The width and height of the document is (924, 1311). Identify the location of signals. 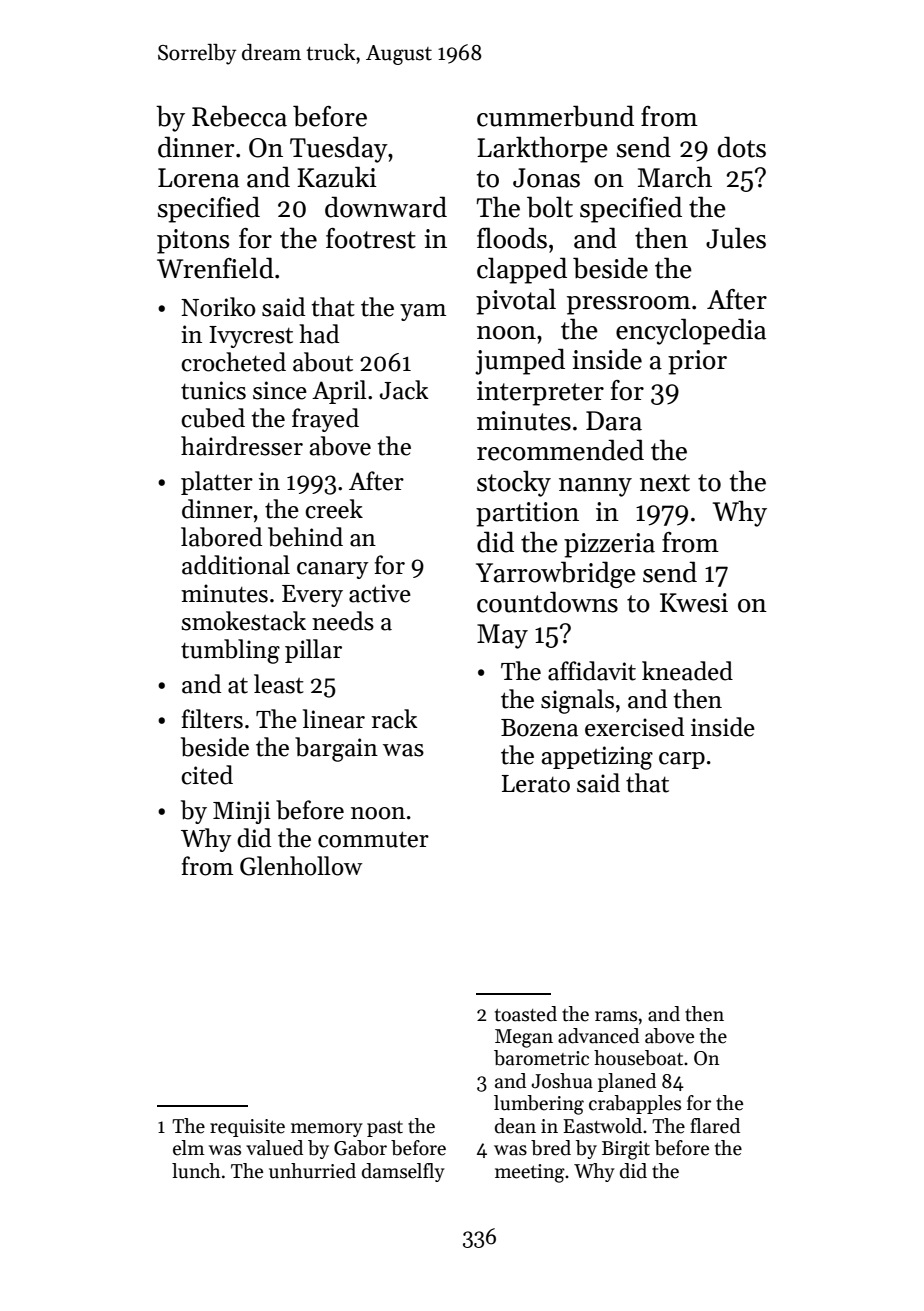
(577, 701).
